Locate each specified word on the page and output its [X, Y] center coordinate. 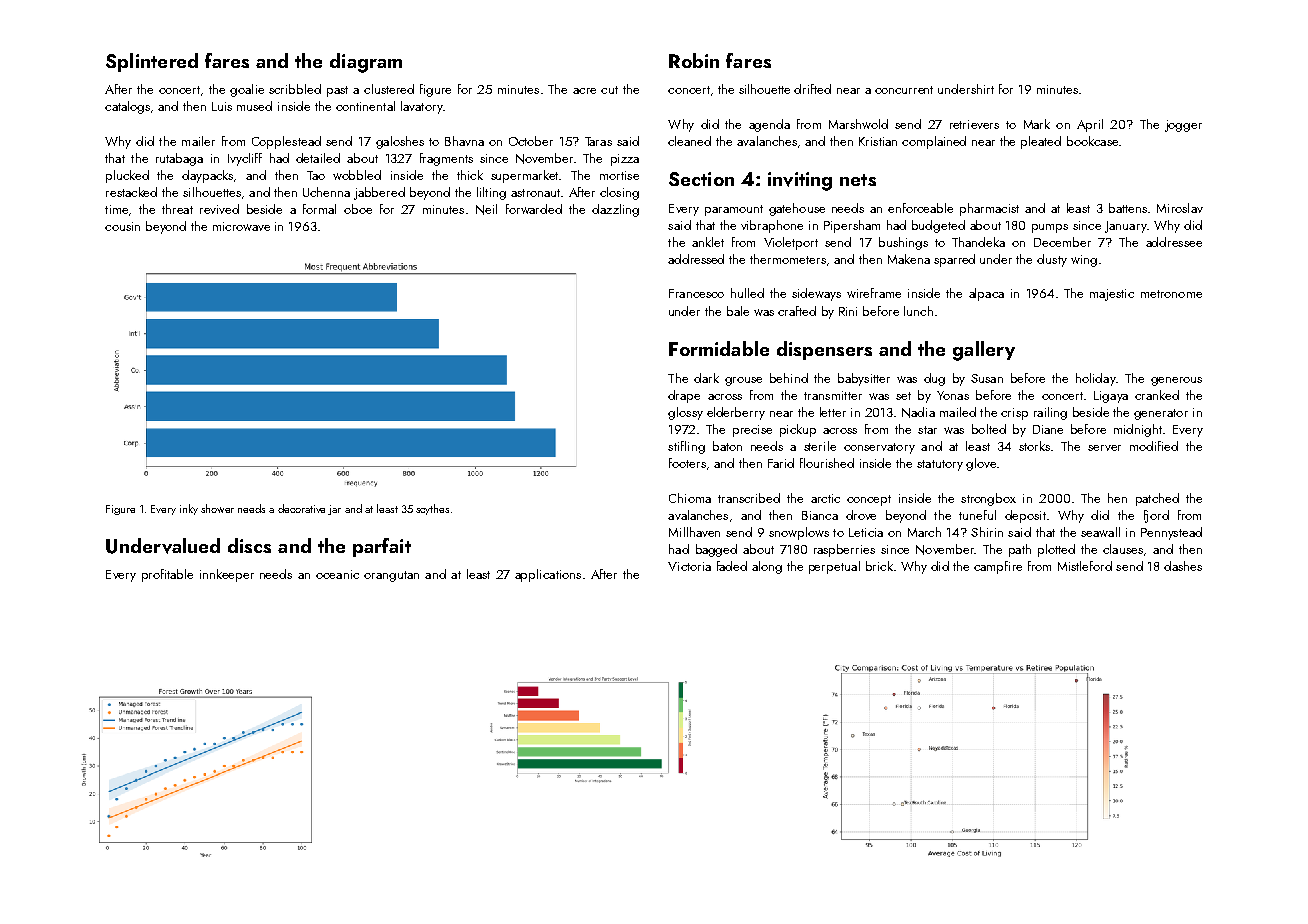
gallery [984, 351]
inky [189, 509]
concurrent [904, 90]
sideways [816, 294]
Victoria [689, 566]
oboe [358, 209]
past [337, 91]
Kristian [878, 141]
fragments [446, 159]
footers [687, 463]
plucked [127, 176]
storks [1034, 446]
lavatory [422, 107]
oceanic [337, 574]
